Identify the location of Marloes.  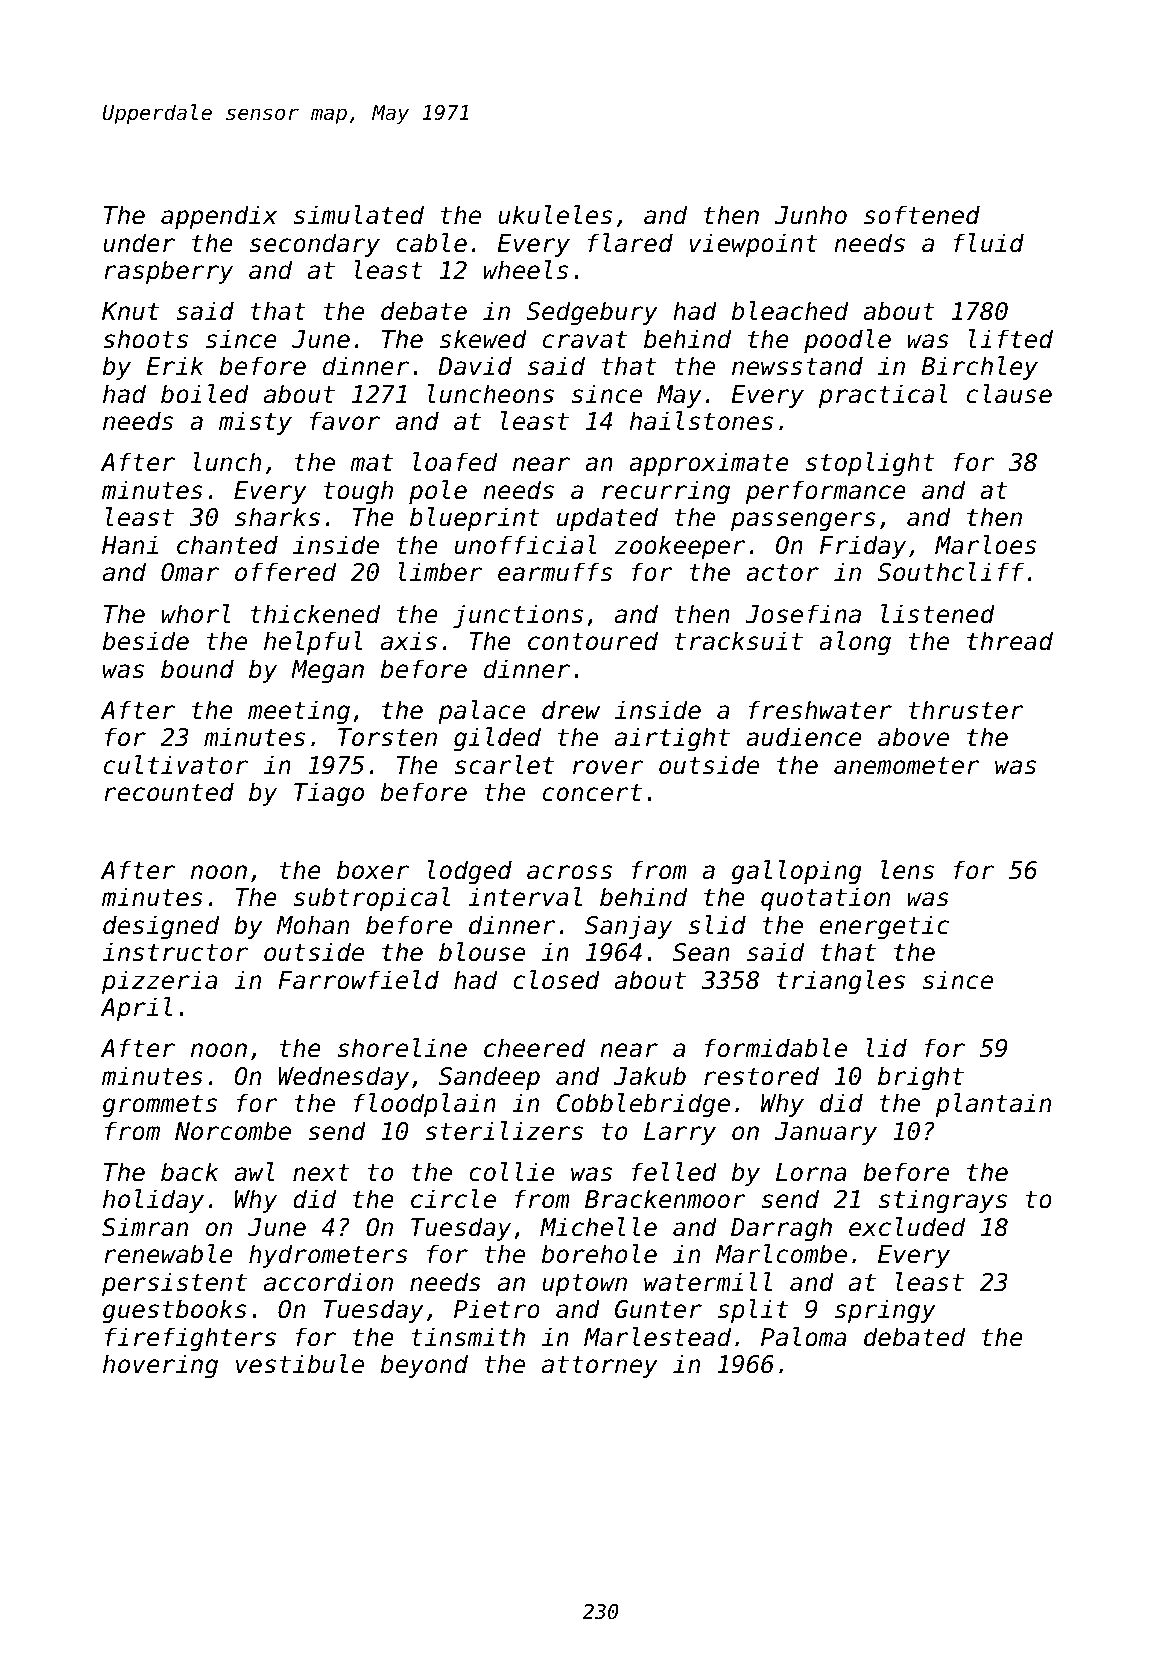
(985, 545).
